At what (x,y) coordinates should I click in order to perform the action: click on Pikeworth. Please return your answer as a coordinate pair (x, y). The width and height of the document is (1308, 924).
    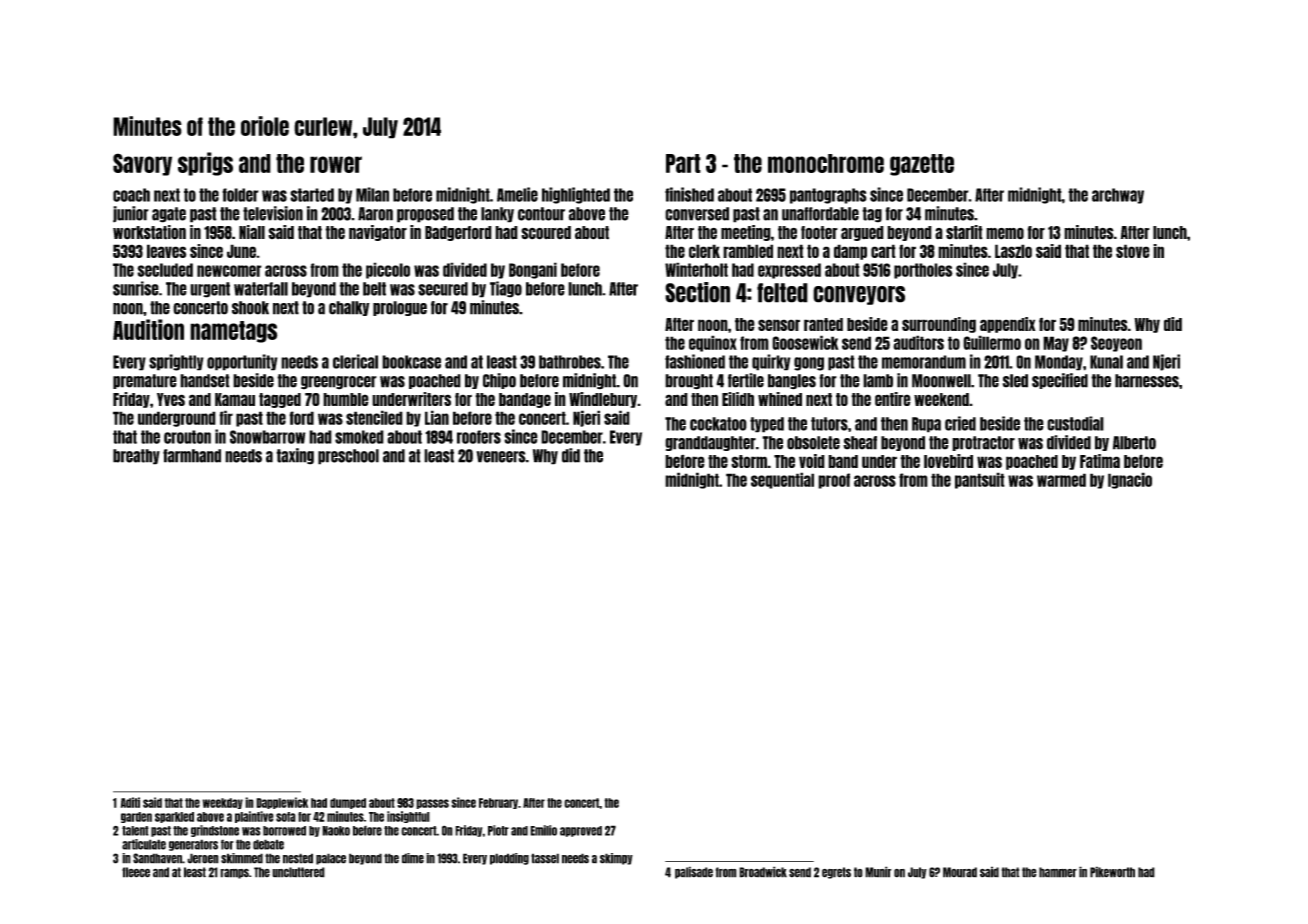
    Looking at the image, I should click on (1112, 872).
